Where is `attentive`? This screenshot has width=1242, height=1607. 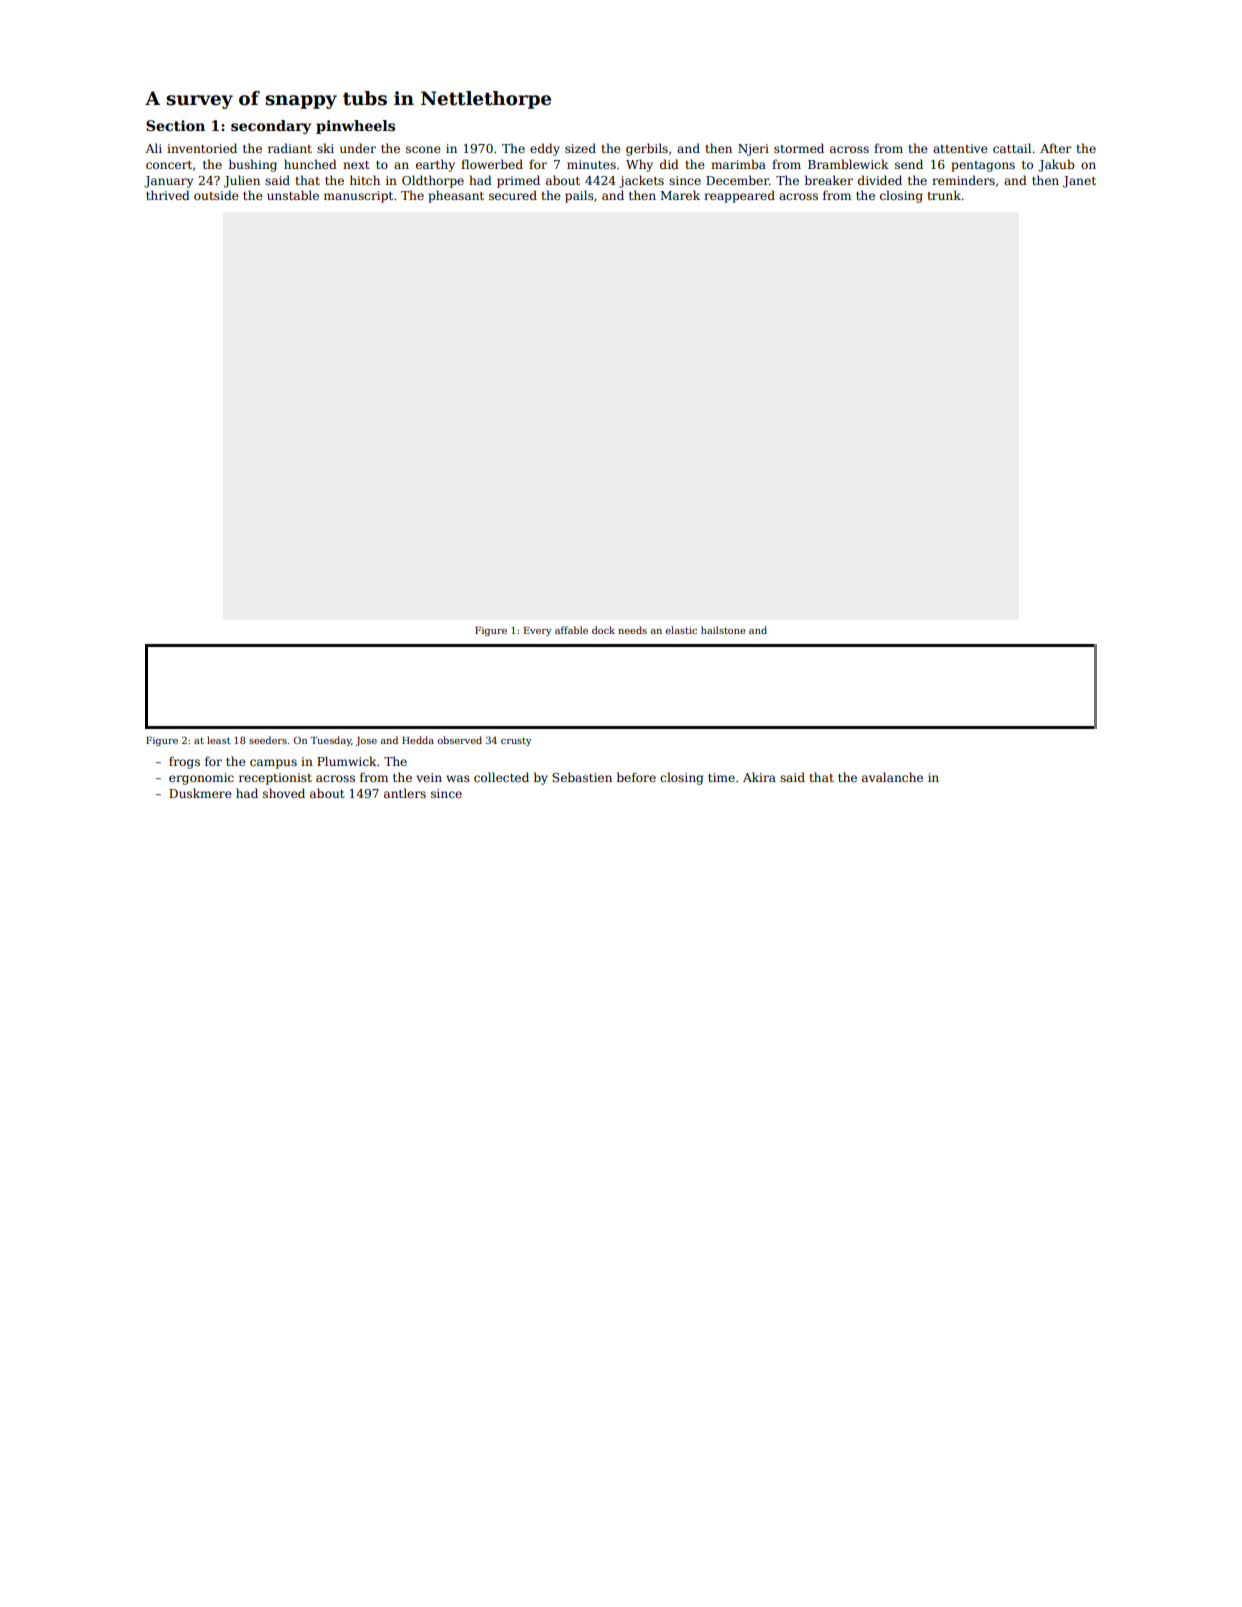
attentive is located at coordinates (960, 148).
